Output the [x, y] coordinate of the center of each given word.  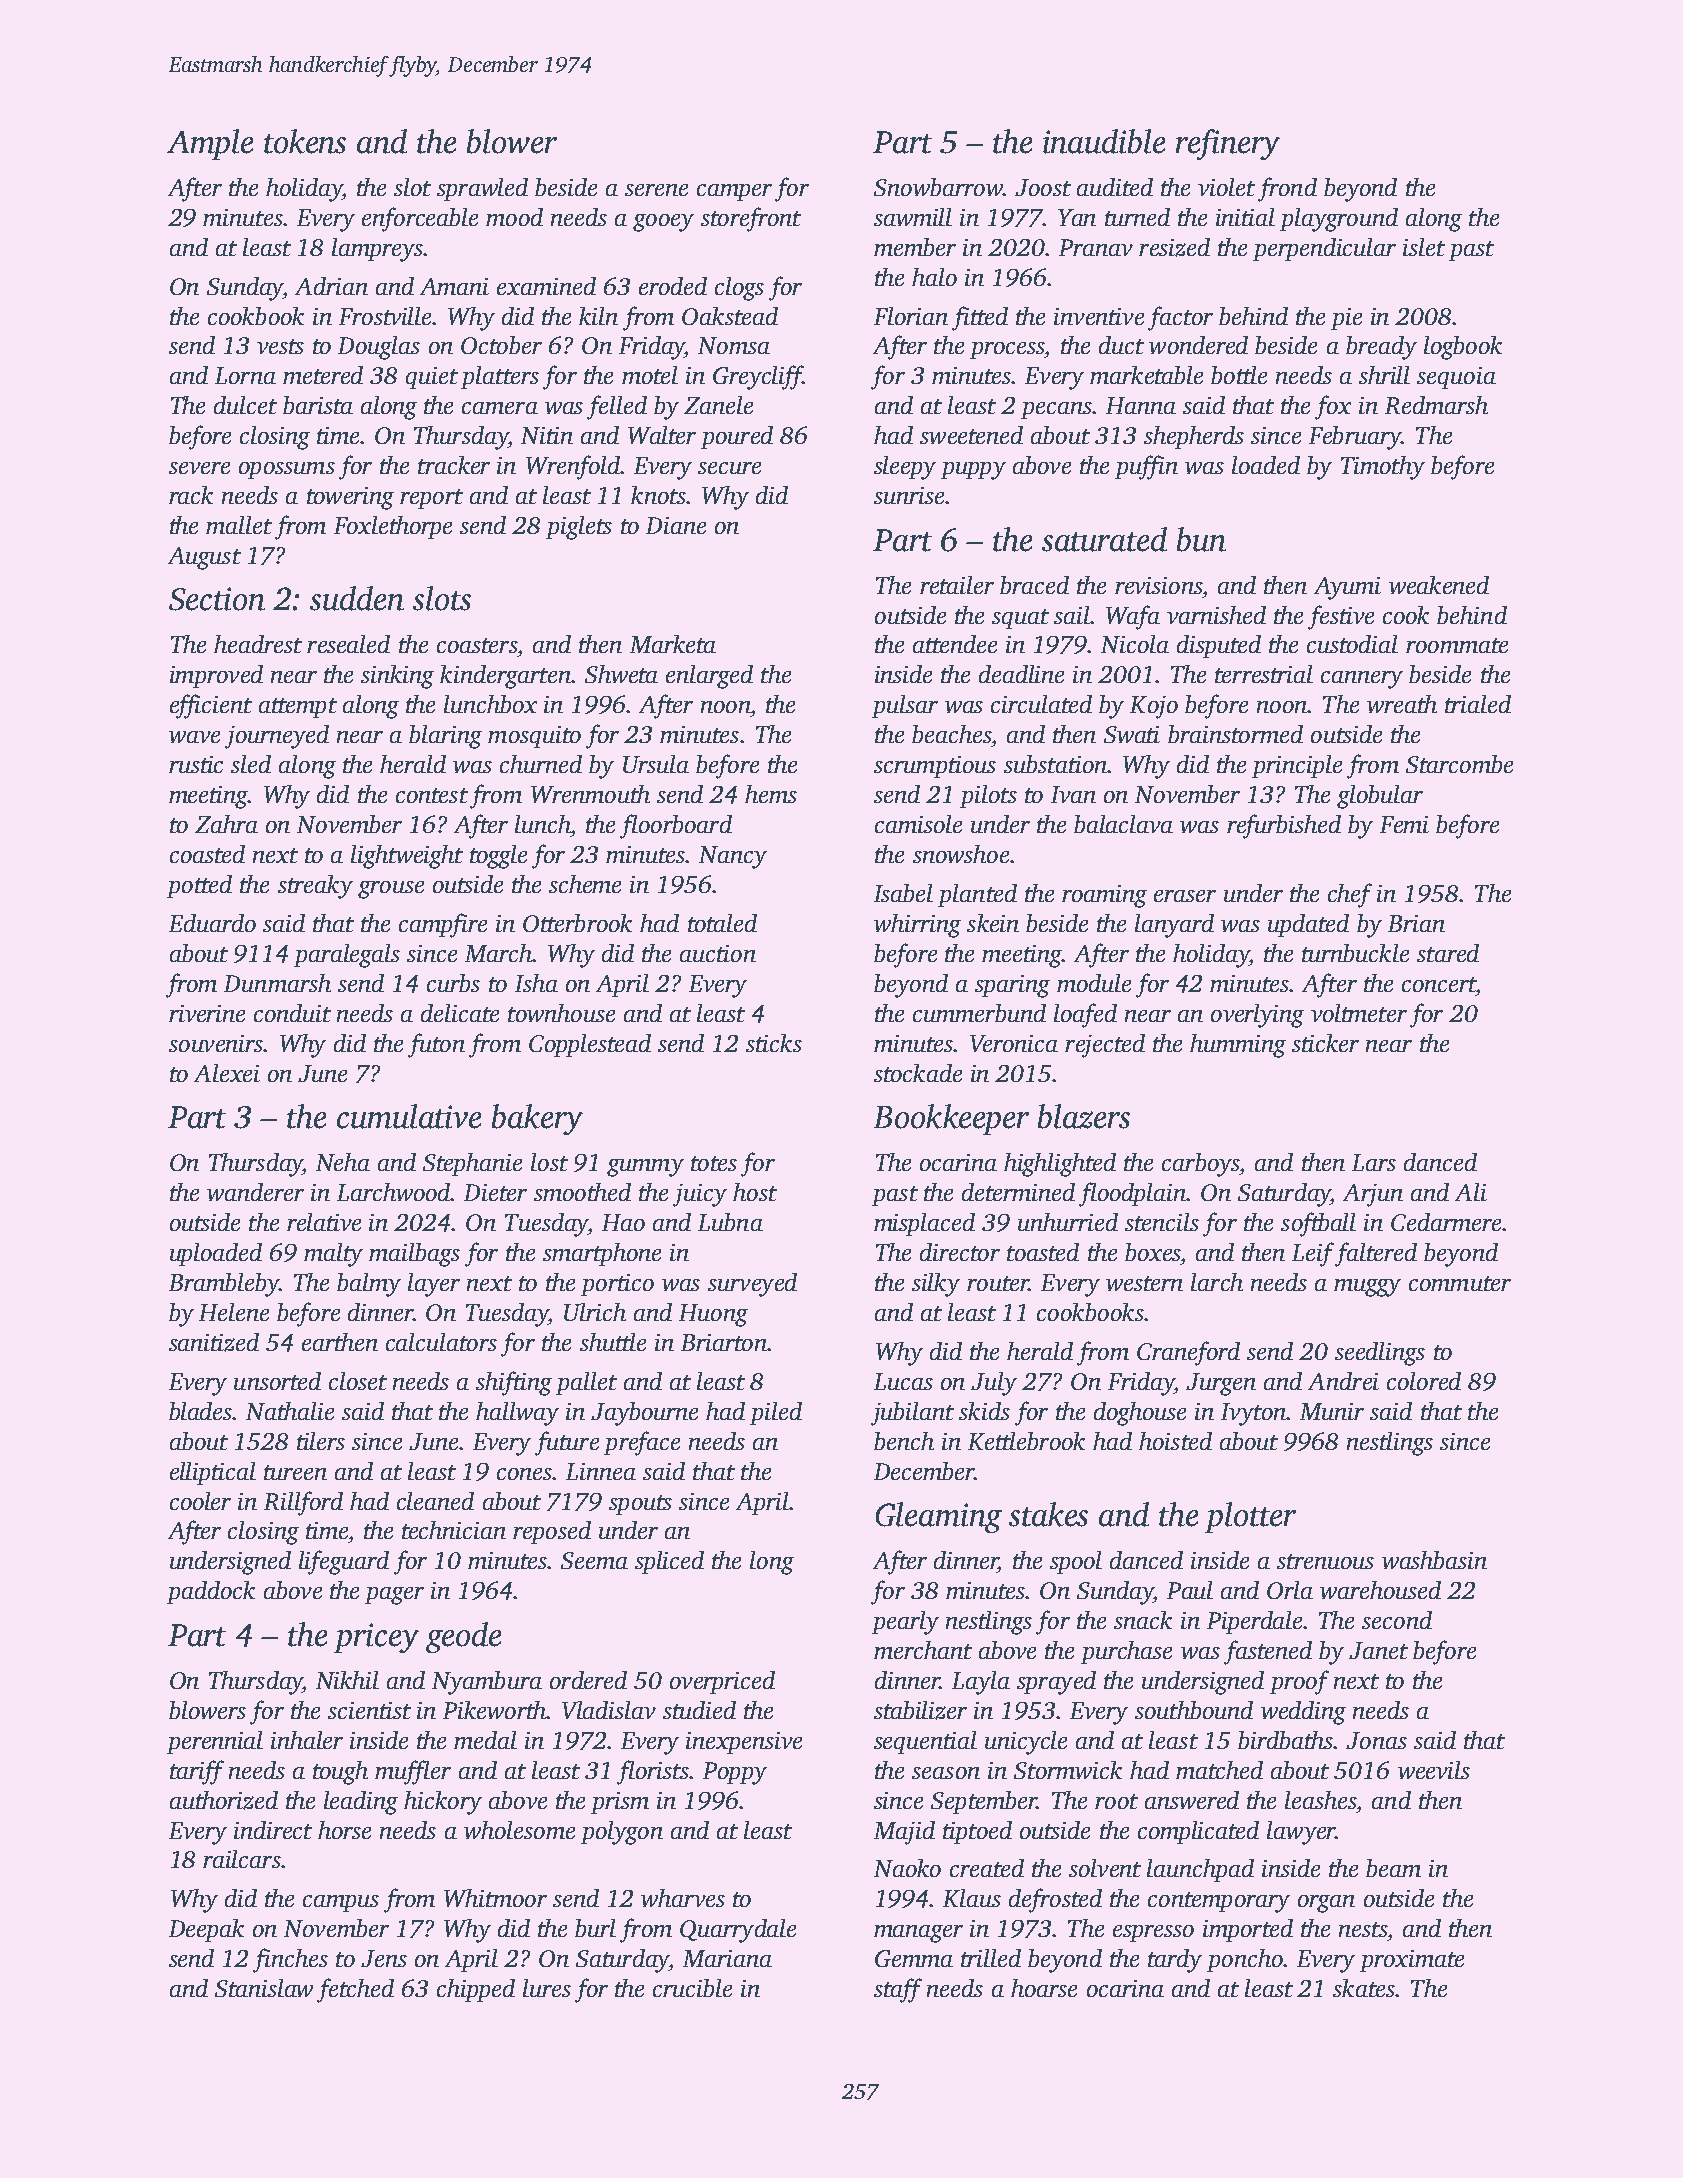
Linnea [601, 1471]
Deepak [206, 1930]
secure [729, 468]
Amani [454, 286]
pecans [1056, 410]
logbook [1463, 348]
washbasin [1434, 1560]
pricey [376, 1638]
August [204, 558]
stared [1448, 953]
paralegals [347, 956]
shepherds [1194, 437]
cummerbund [979, 1013]
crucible [692, 1988]
